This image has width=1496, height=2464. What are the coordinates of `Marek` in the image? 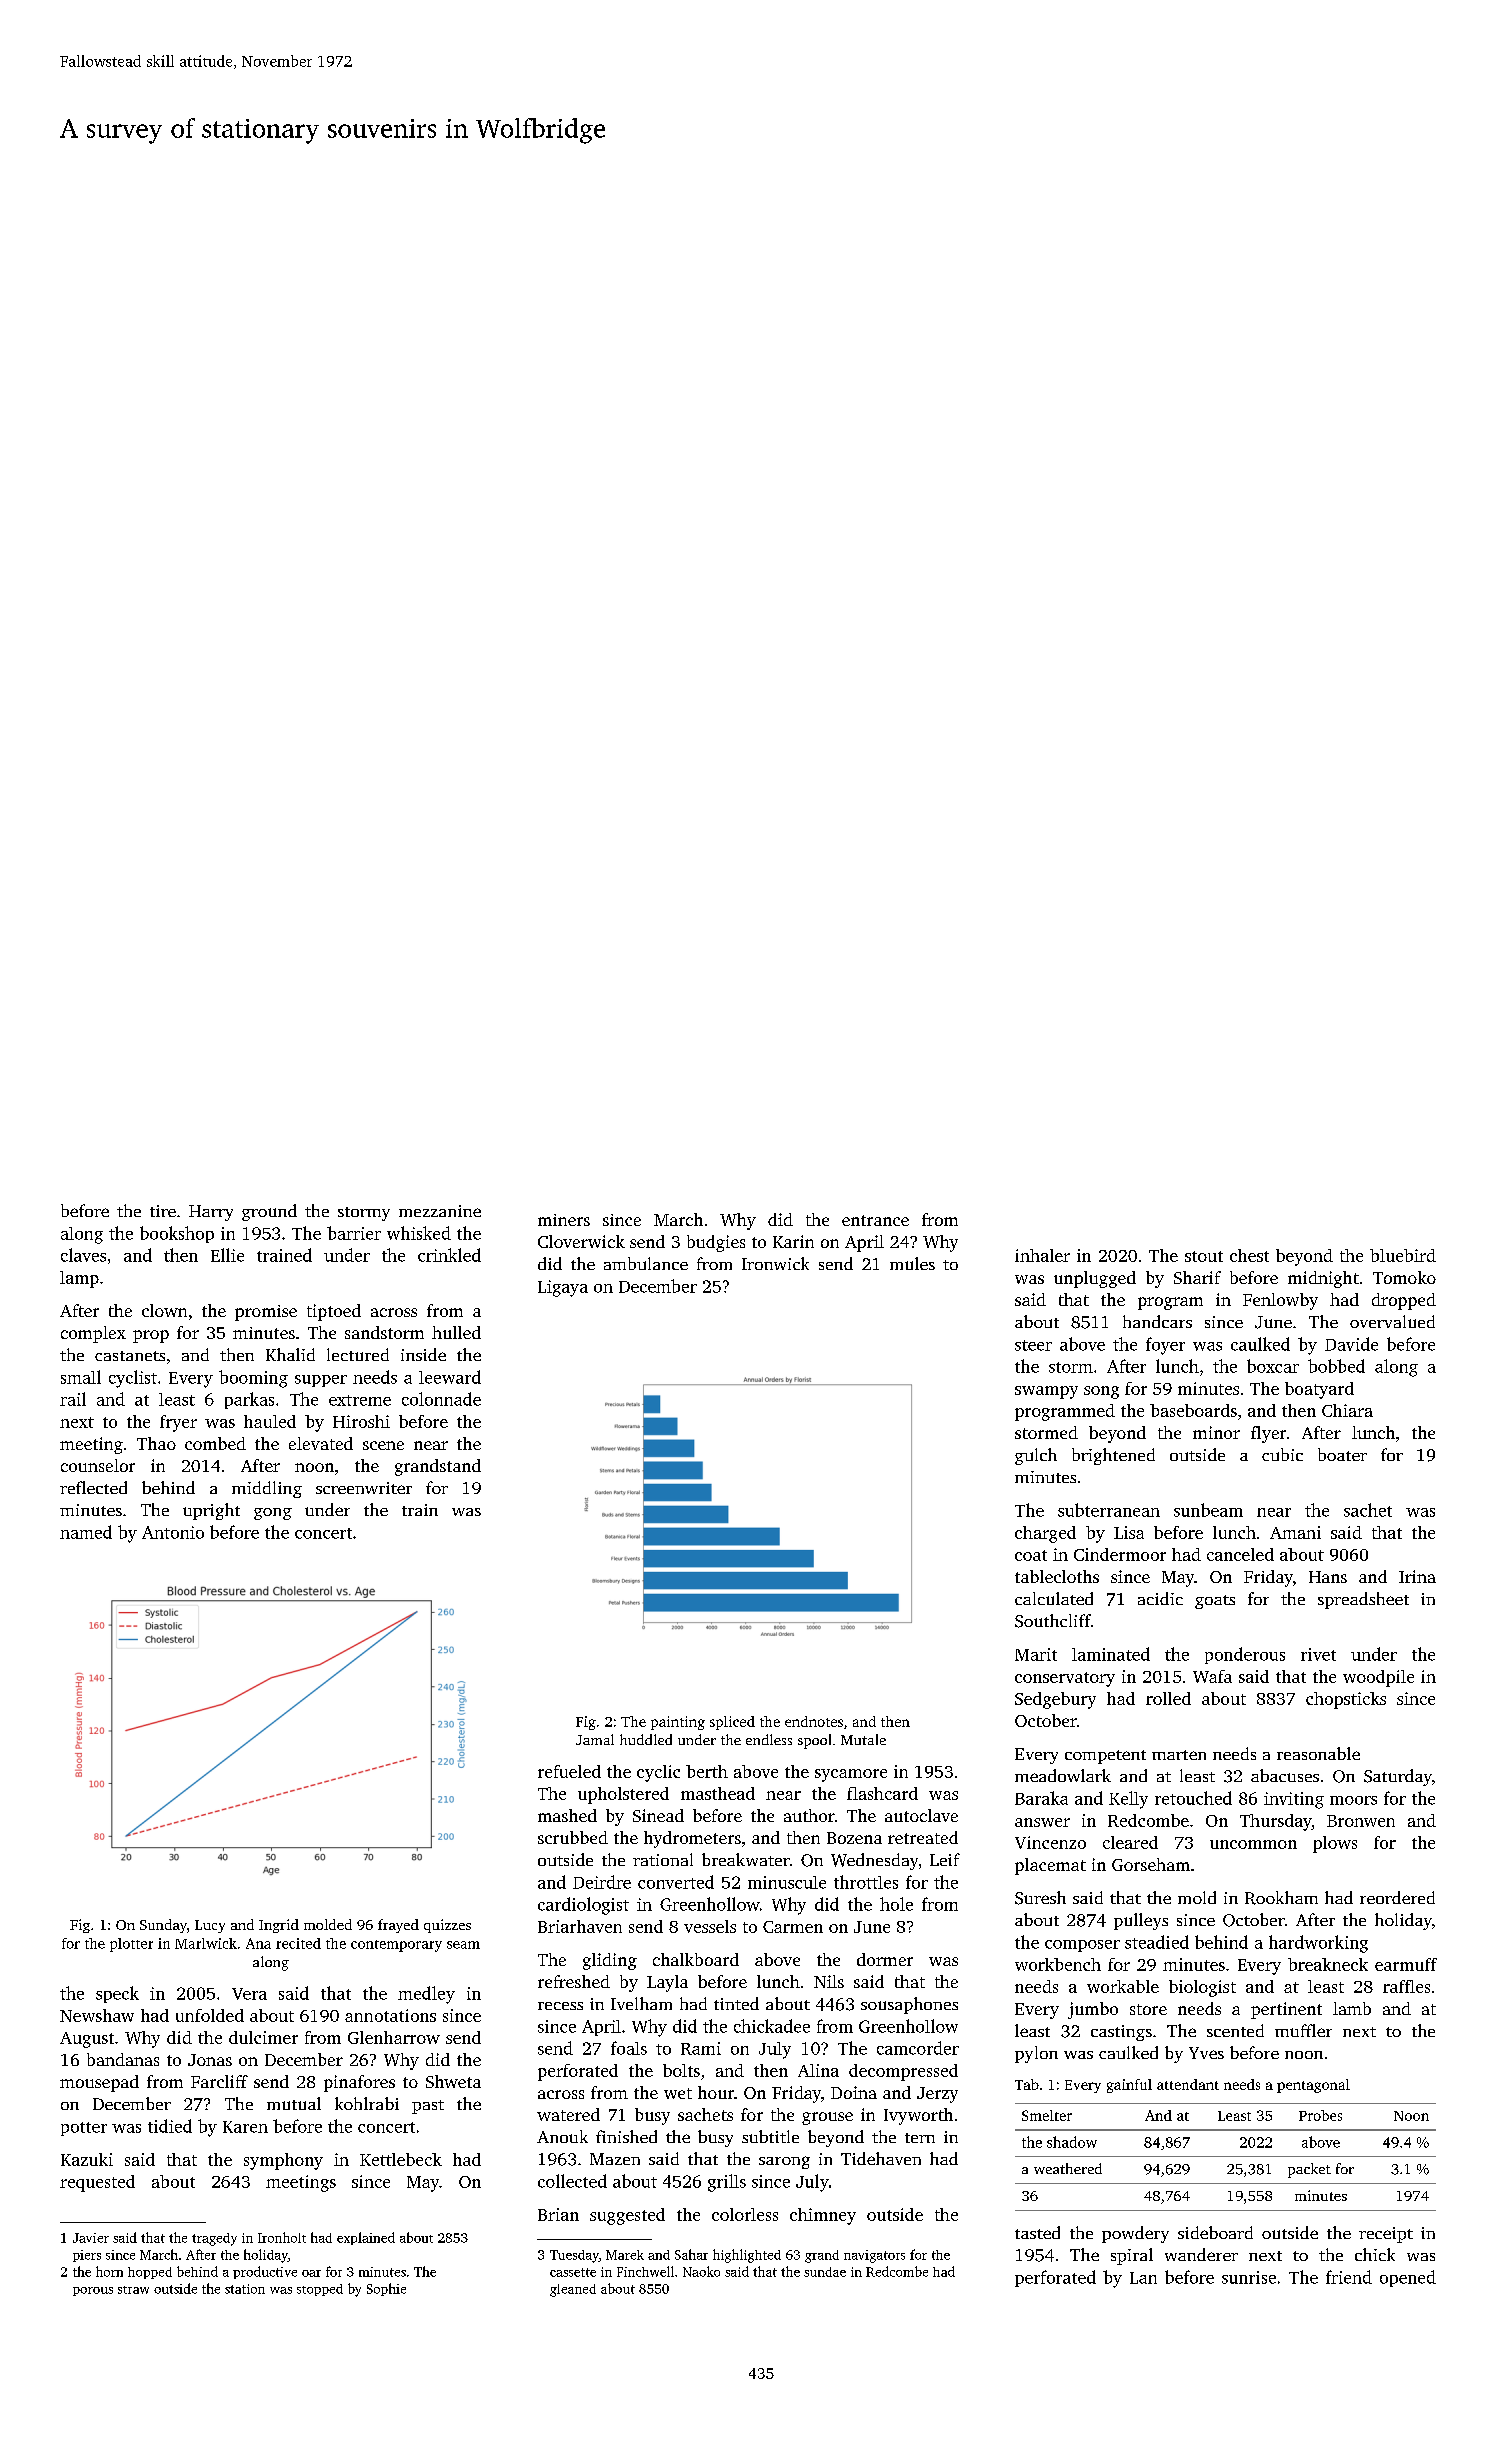 It's located at (625, 2255).
